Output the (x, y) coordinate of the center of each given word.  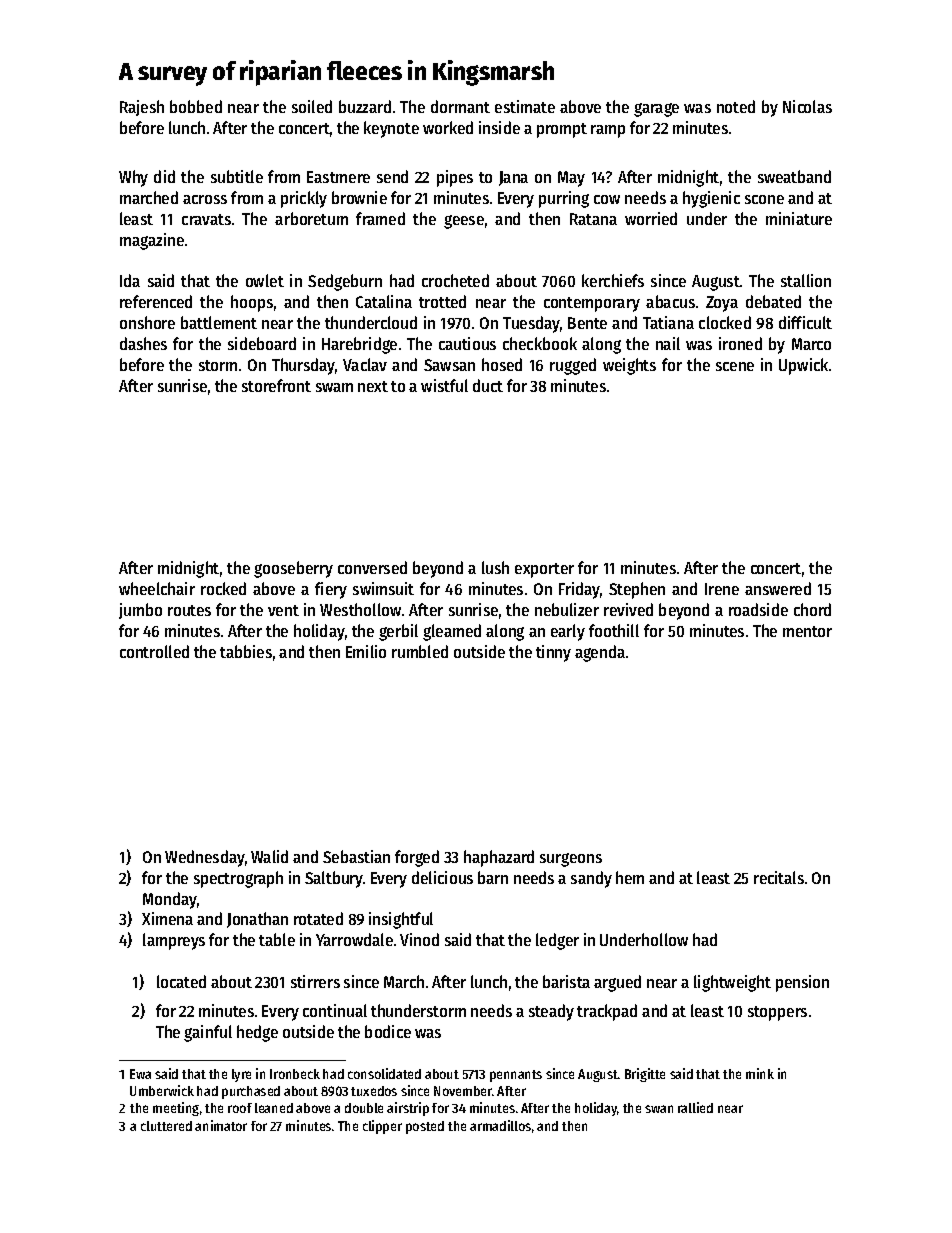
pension (802, 983)
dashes (143, 343)
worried (651, 218)
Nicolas (807, 106)
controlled (154, 651)
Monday (170, 900)
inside (499, 127)
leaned (274, 1108)
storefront (276, 385)
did (164, 176)
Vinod (419, 939)
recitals (779, 877)
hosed (502, 364)
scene (735, 366)
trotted (442, 301)
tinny (553, 653)
